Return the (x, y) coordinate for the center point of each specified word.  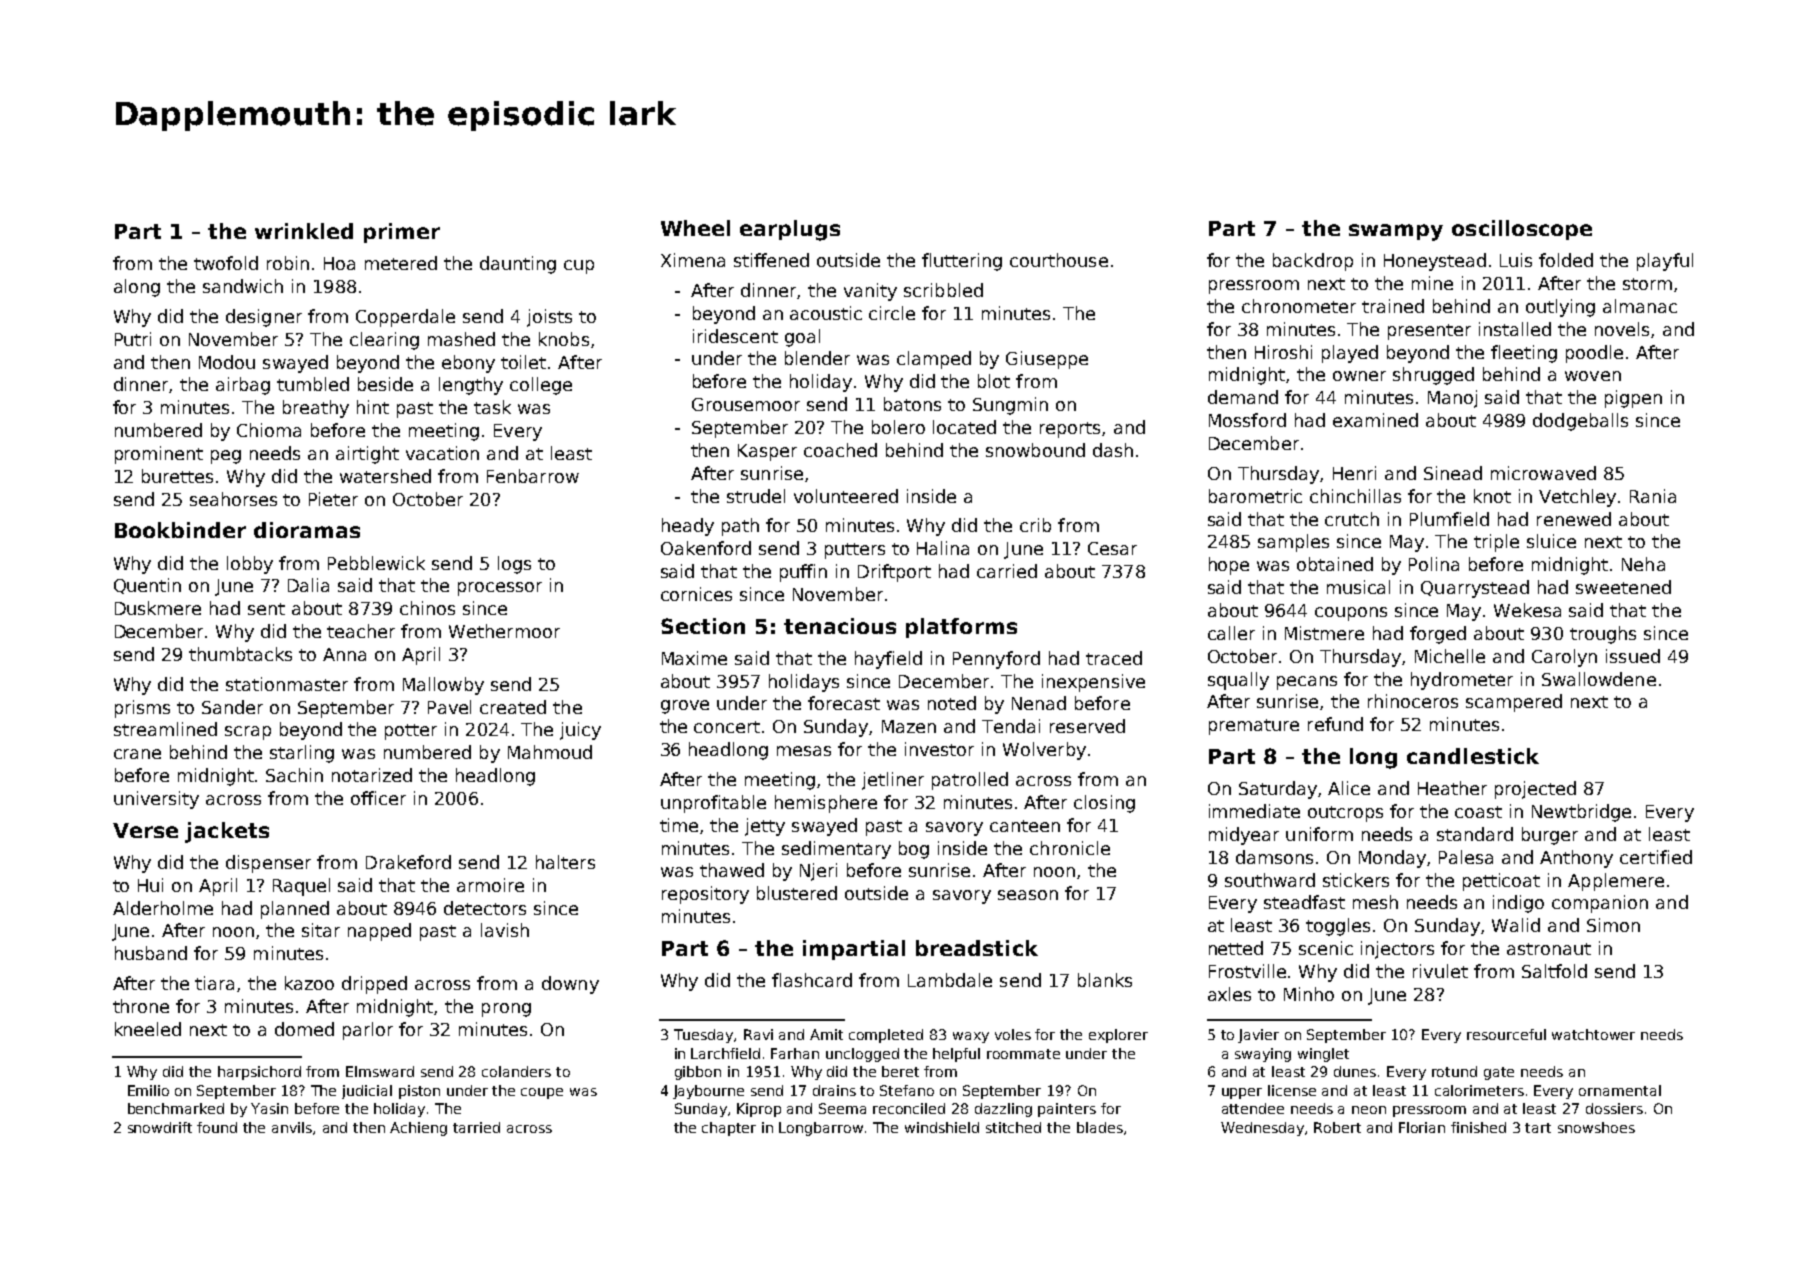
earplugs (790, 230)
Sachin (294, 775)
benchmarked (176, 1108)
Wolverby (1044, 751)
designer (264, 318)
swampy (1396, 232)
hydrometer (1462, 681)
